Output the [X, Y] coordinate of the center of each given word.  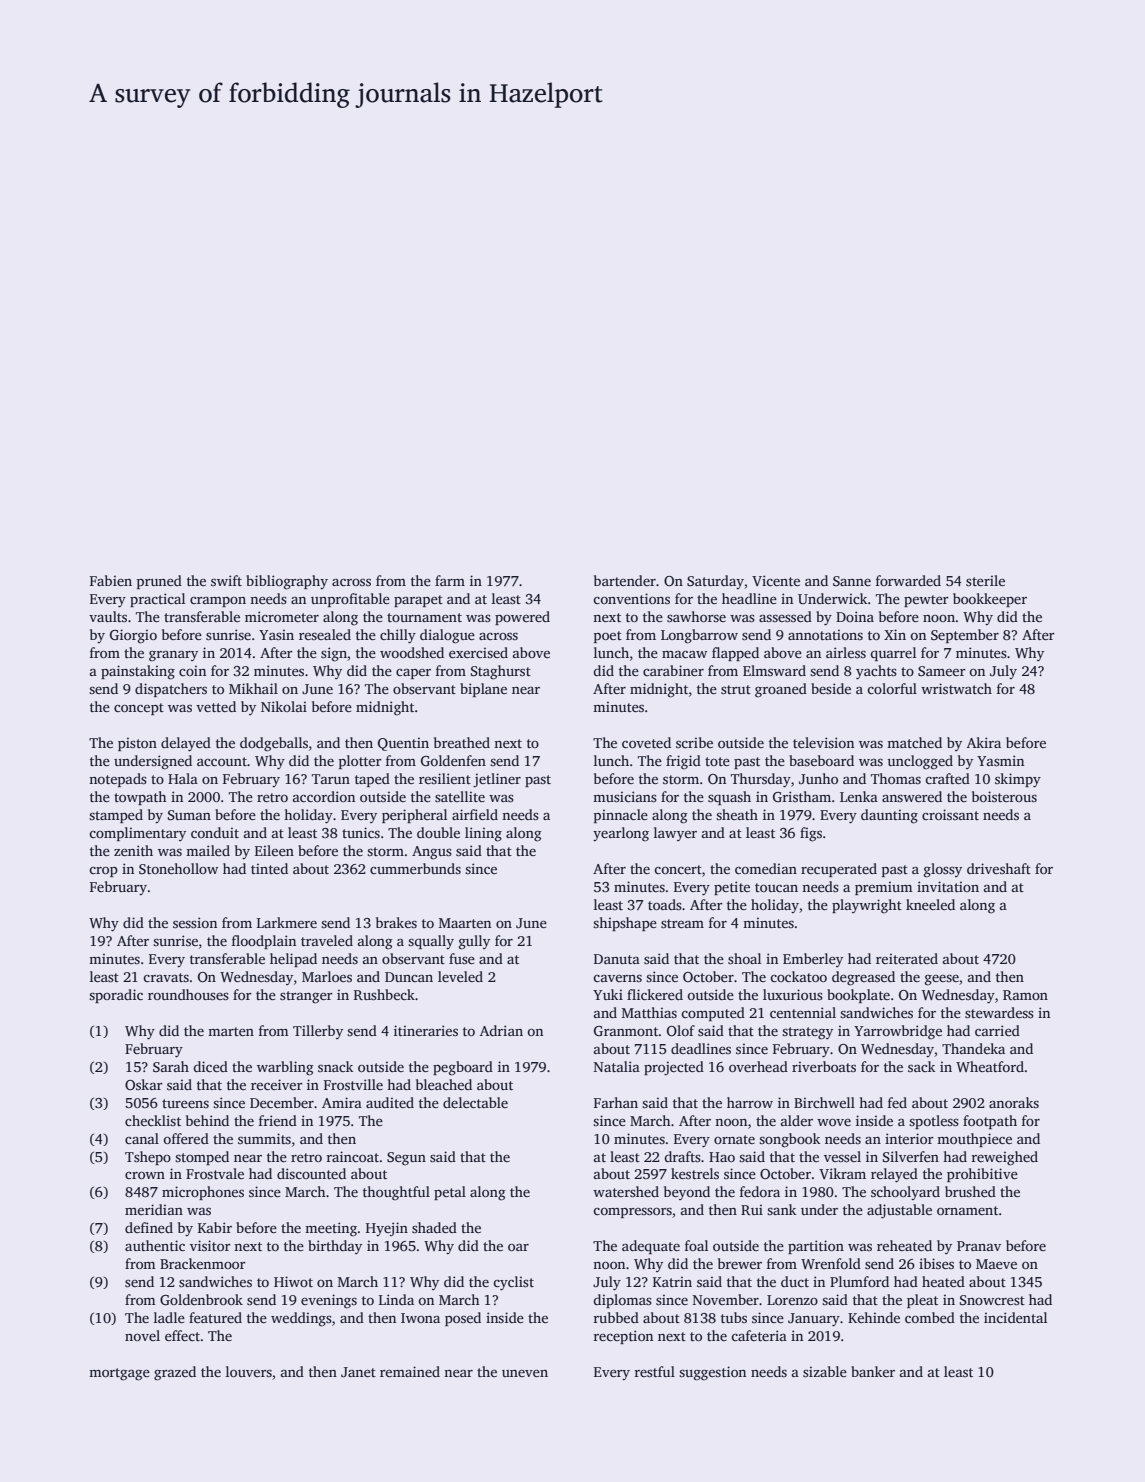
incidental [1015, 1317]
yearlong [621, 834]
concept [139, 709]
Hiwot [293, 1281]
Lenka [859, 796]
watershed [626, 1191]
